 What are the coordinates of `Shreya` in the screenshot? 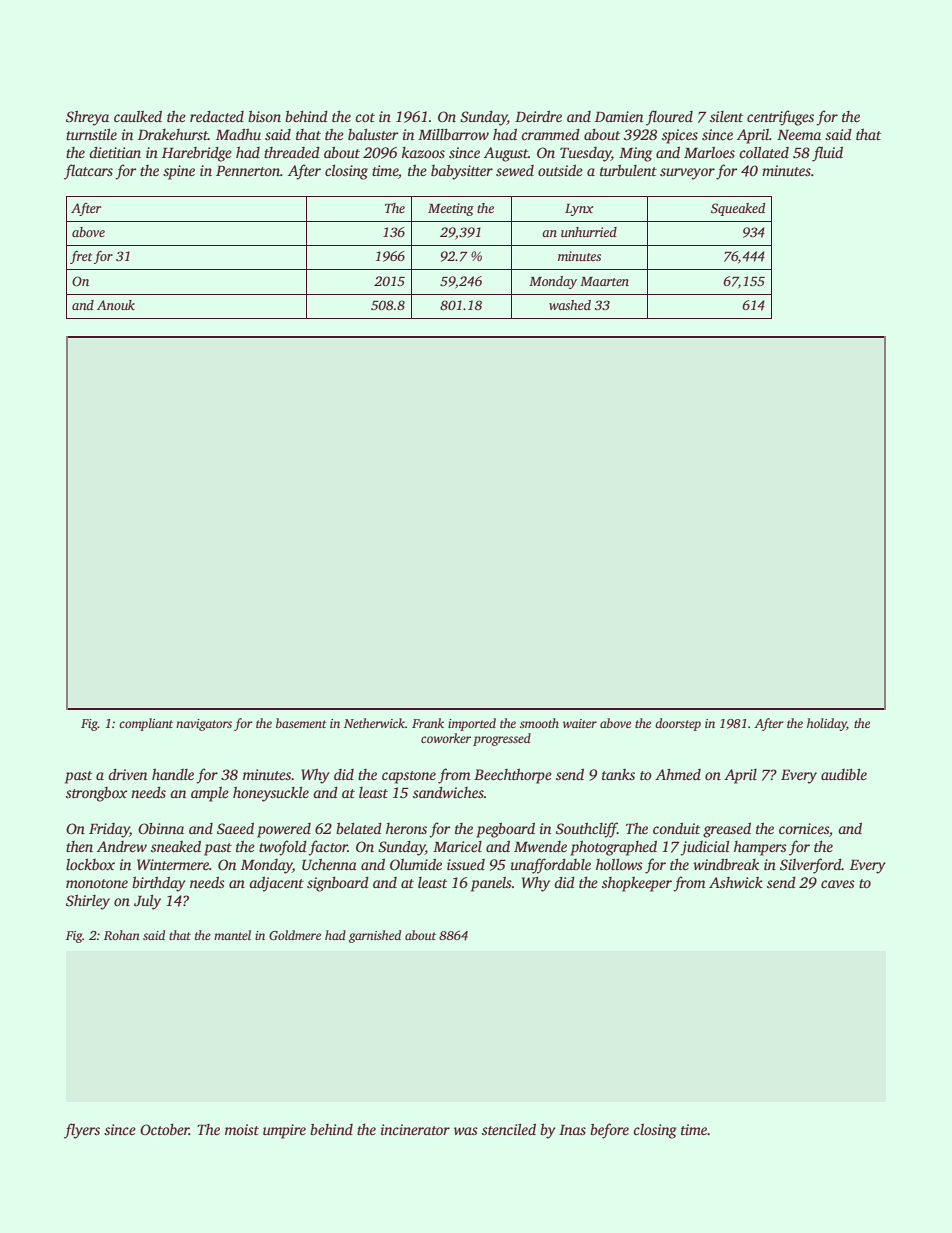 It's located at (87, 118).
